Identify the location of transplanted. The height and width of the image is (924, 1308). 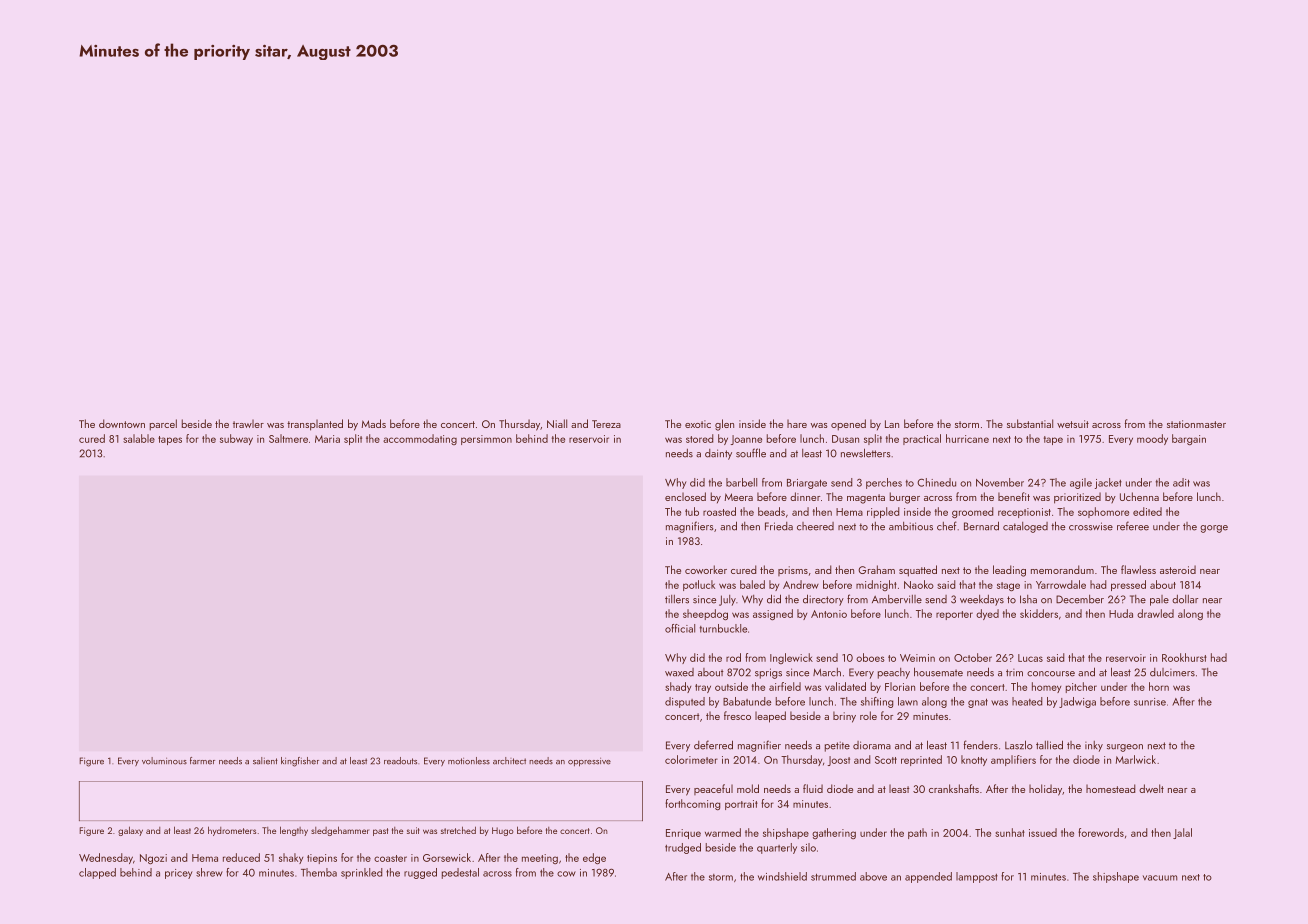
(315, 425).
